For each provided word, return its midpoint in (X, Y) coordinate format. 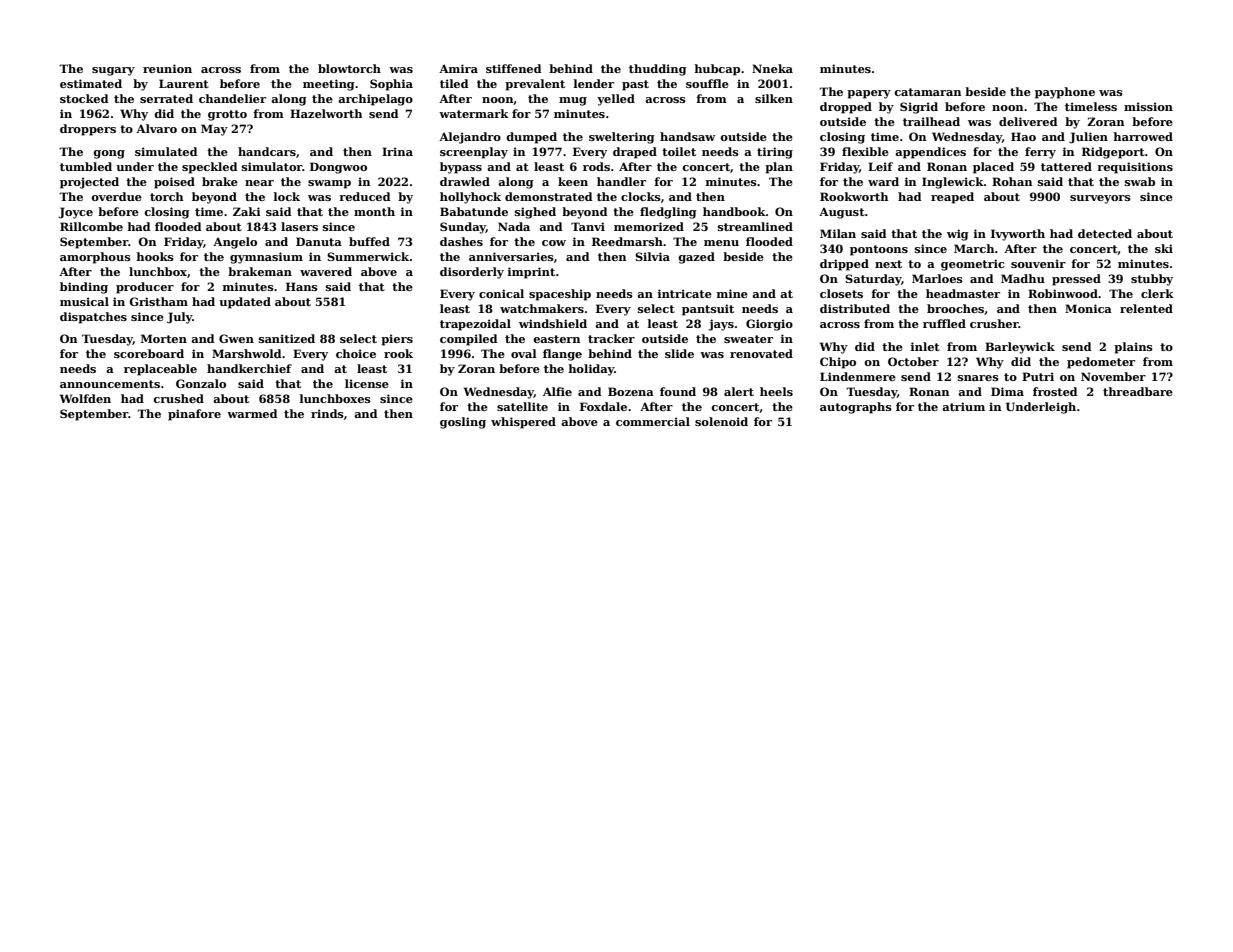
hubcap (717, 70)
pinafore (194, 415)
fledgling (668, 213)
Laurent (184, 83)
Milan (838, 233)
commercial (653, 421)
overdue (116, 196)
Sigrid (919, 108)
